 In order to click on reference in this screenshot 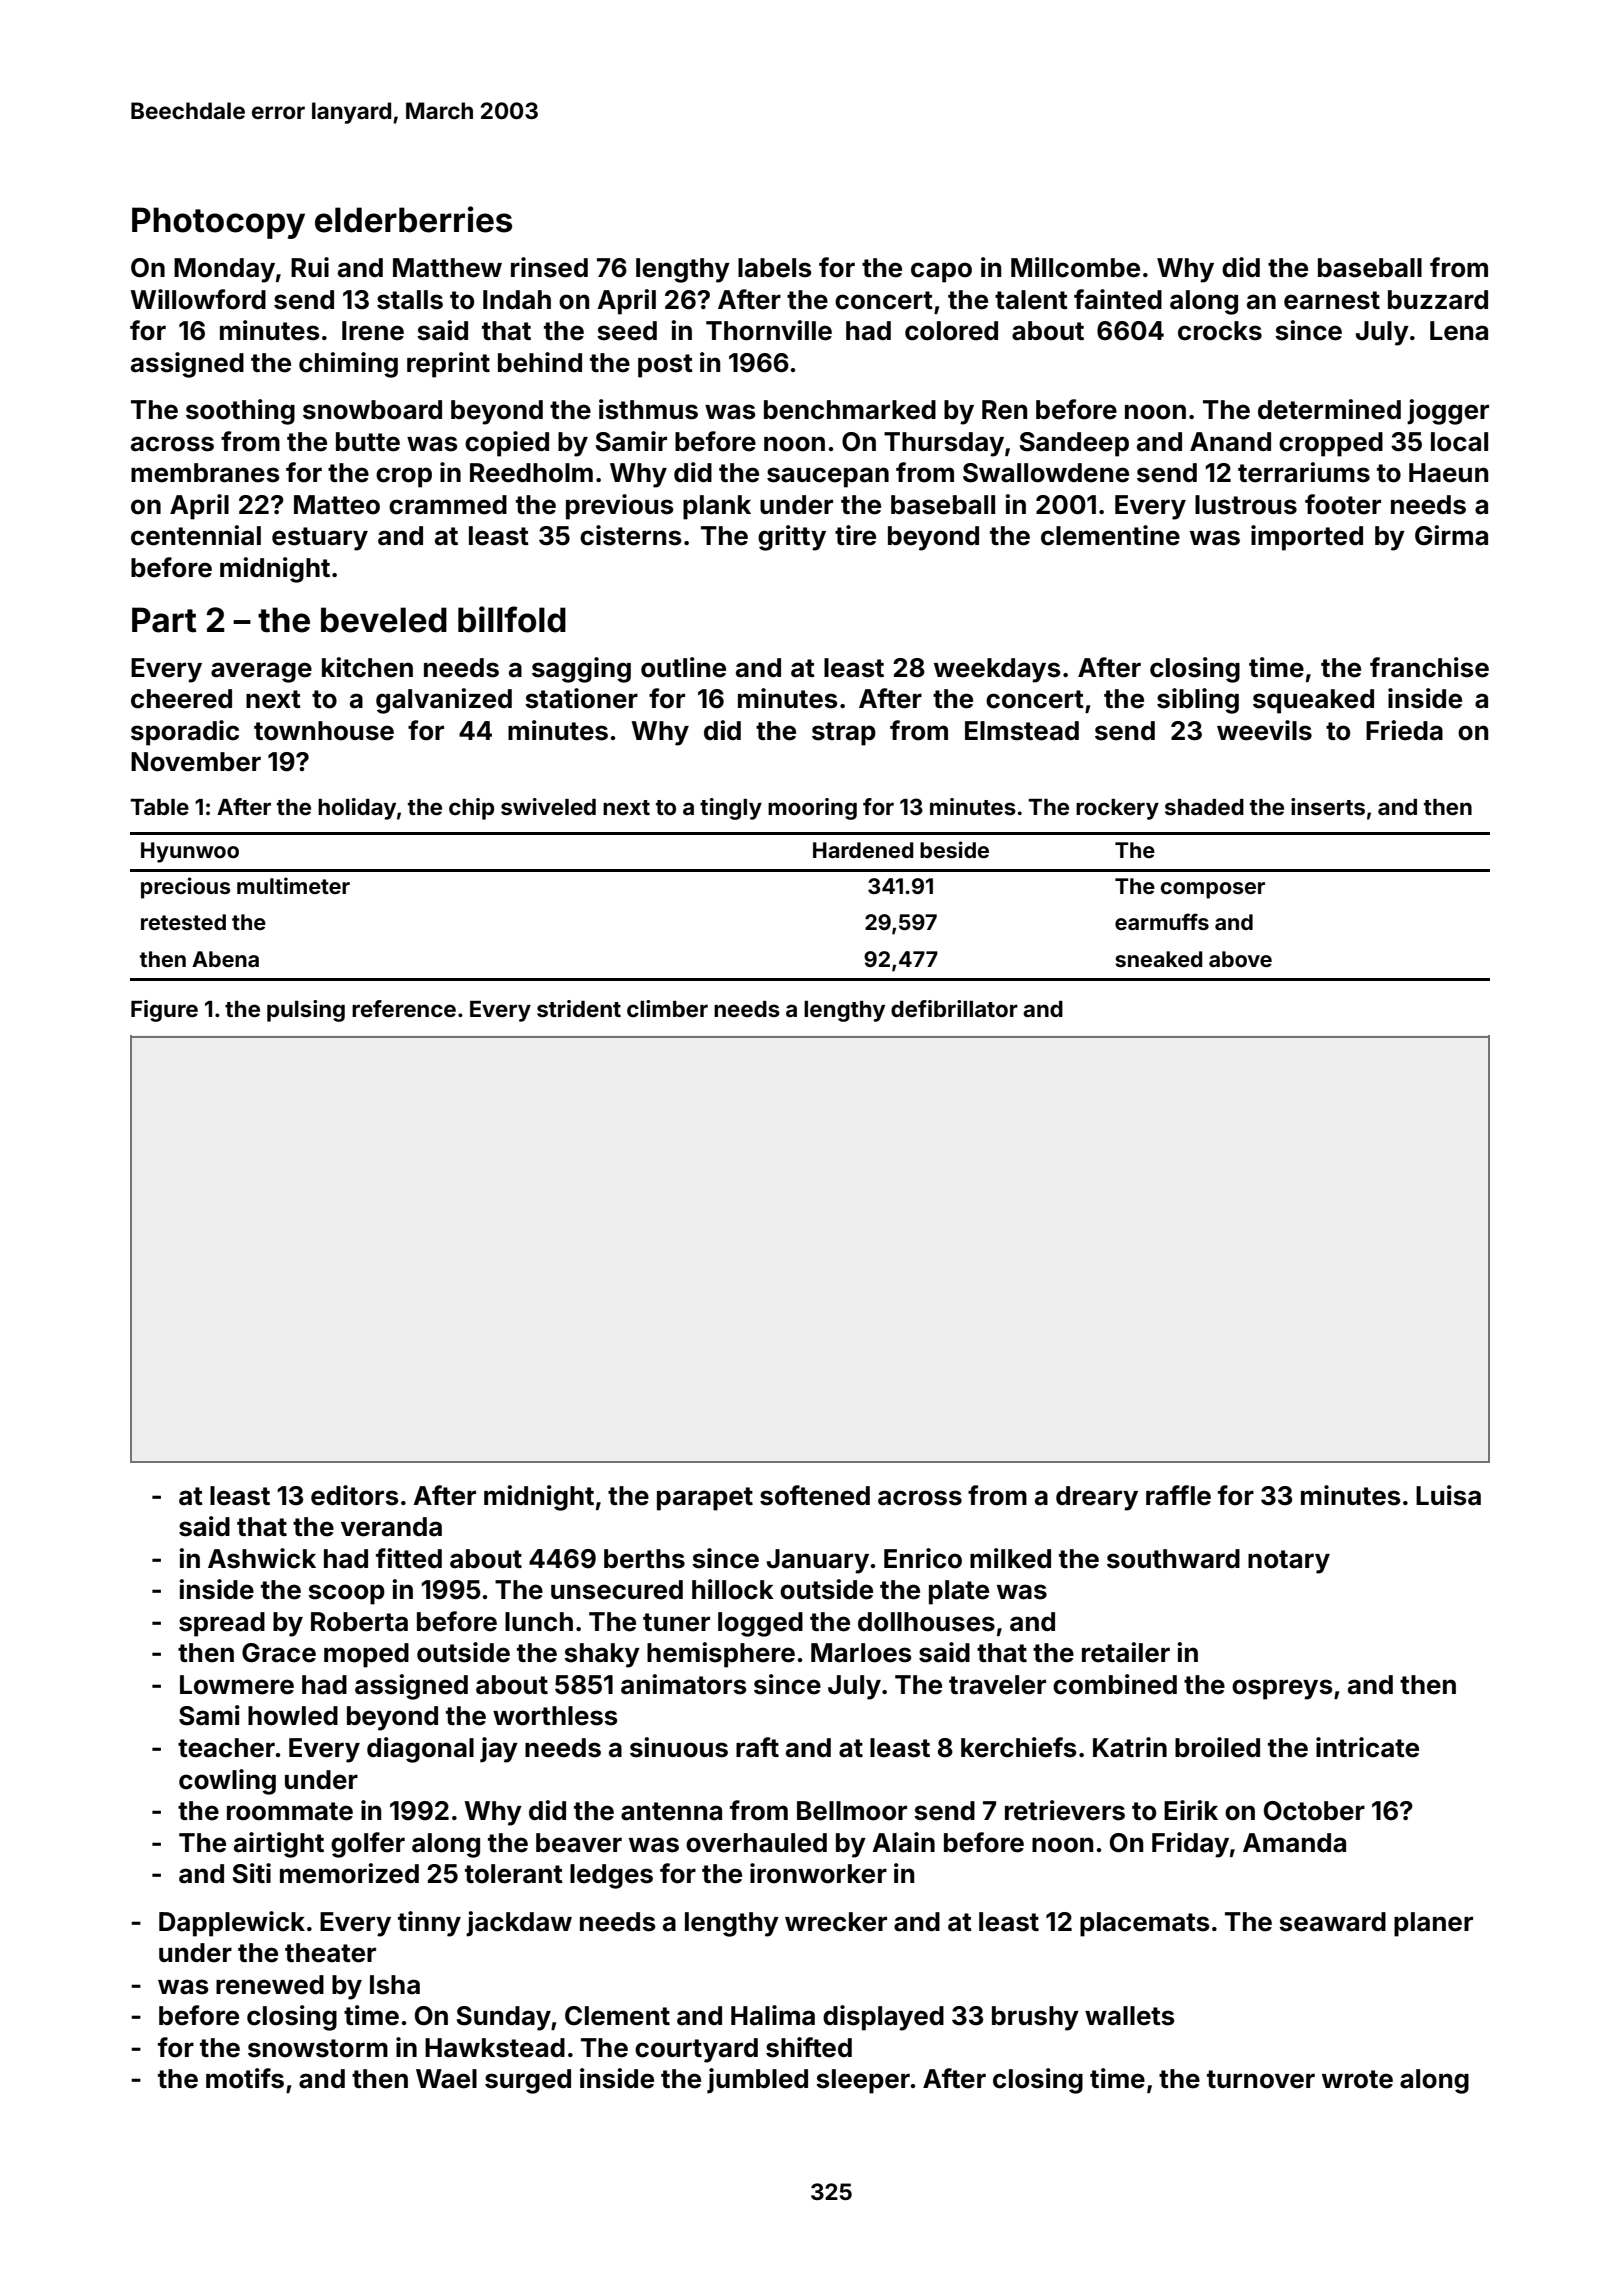, I will do `click(404, 1008)`.
